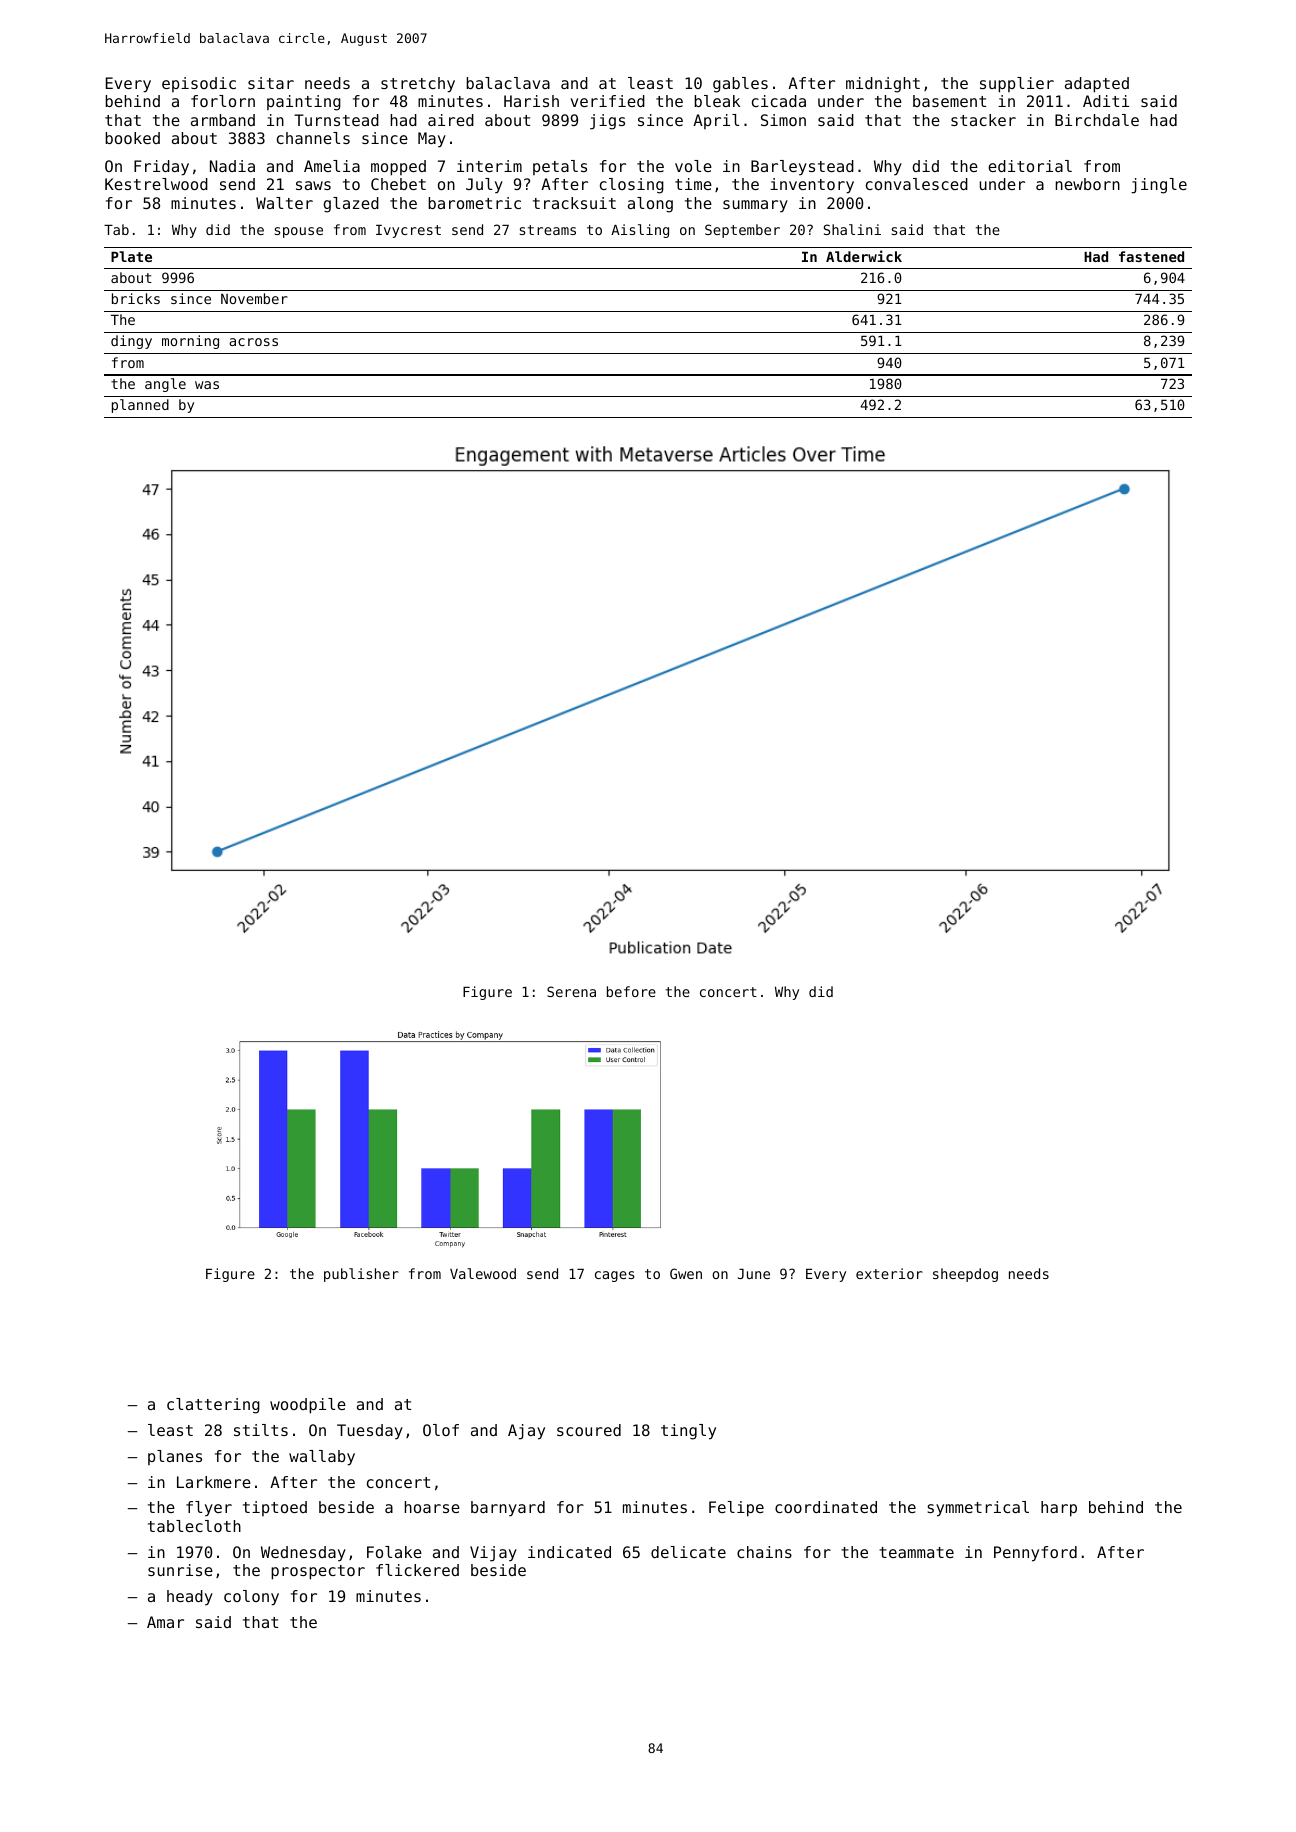 This page has height=1832, width=1296. I want to click on was, so click(207, 385).
